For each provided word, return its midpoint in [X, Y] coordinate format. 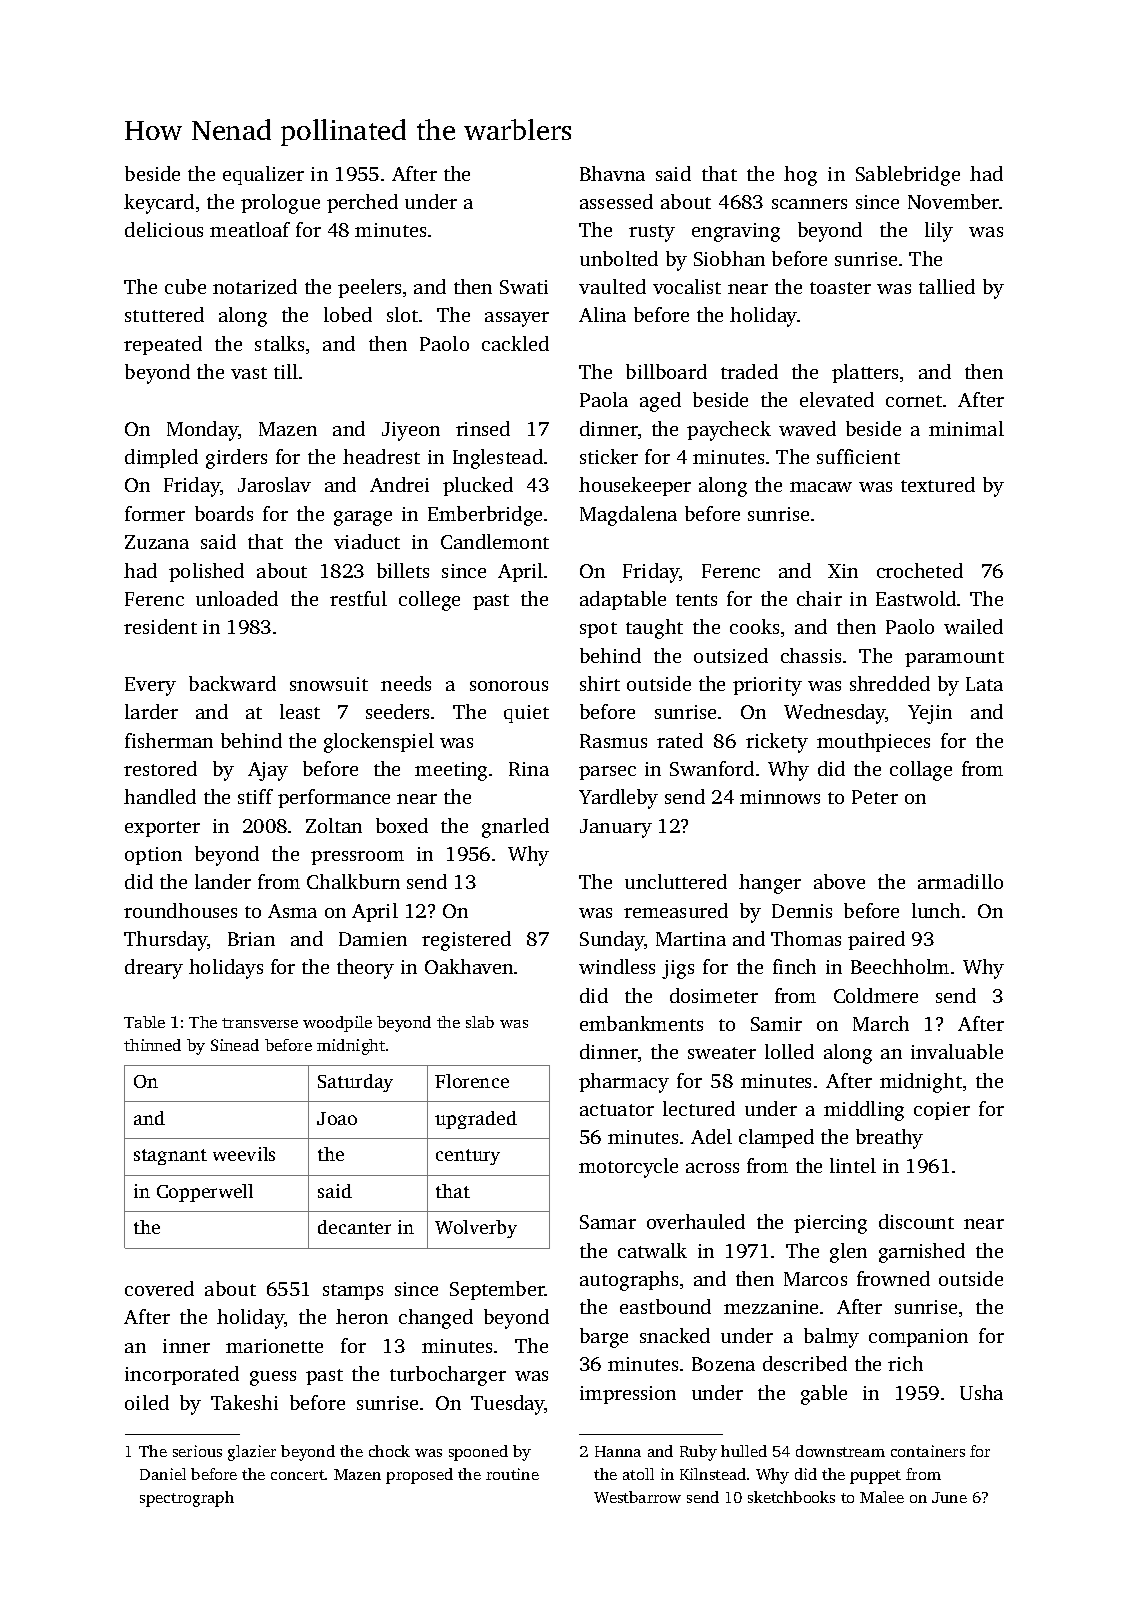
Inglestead [498, 459]
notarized [255, 286]
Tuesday [508, 1405]
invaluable [957, 1051]
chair [819, 598]
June [949, 1497]
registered [466, 941]
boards [224, 513]
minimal [966, 428]
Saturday [355, 1083]
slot [402, 314]
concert [298, 1475]
